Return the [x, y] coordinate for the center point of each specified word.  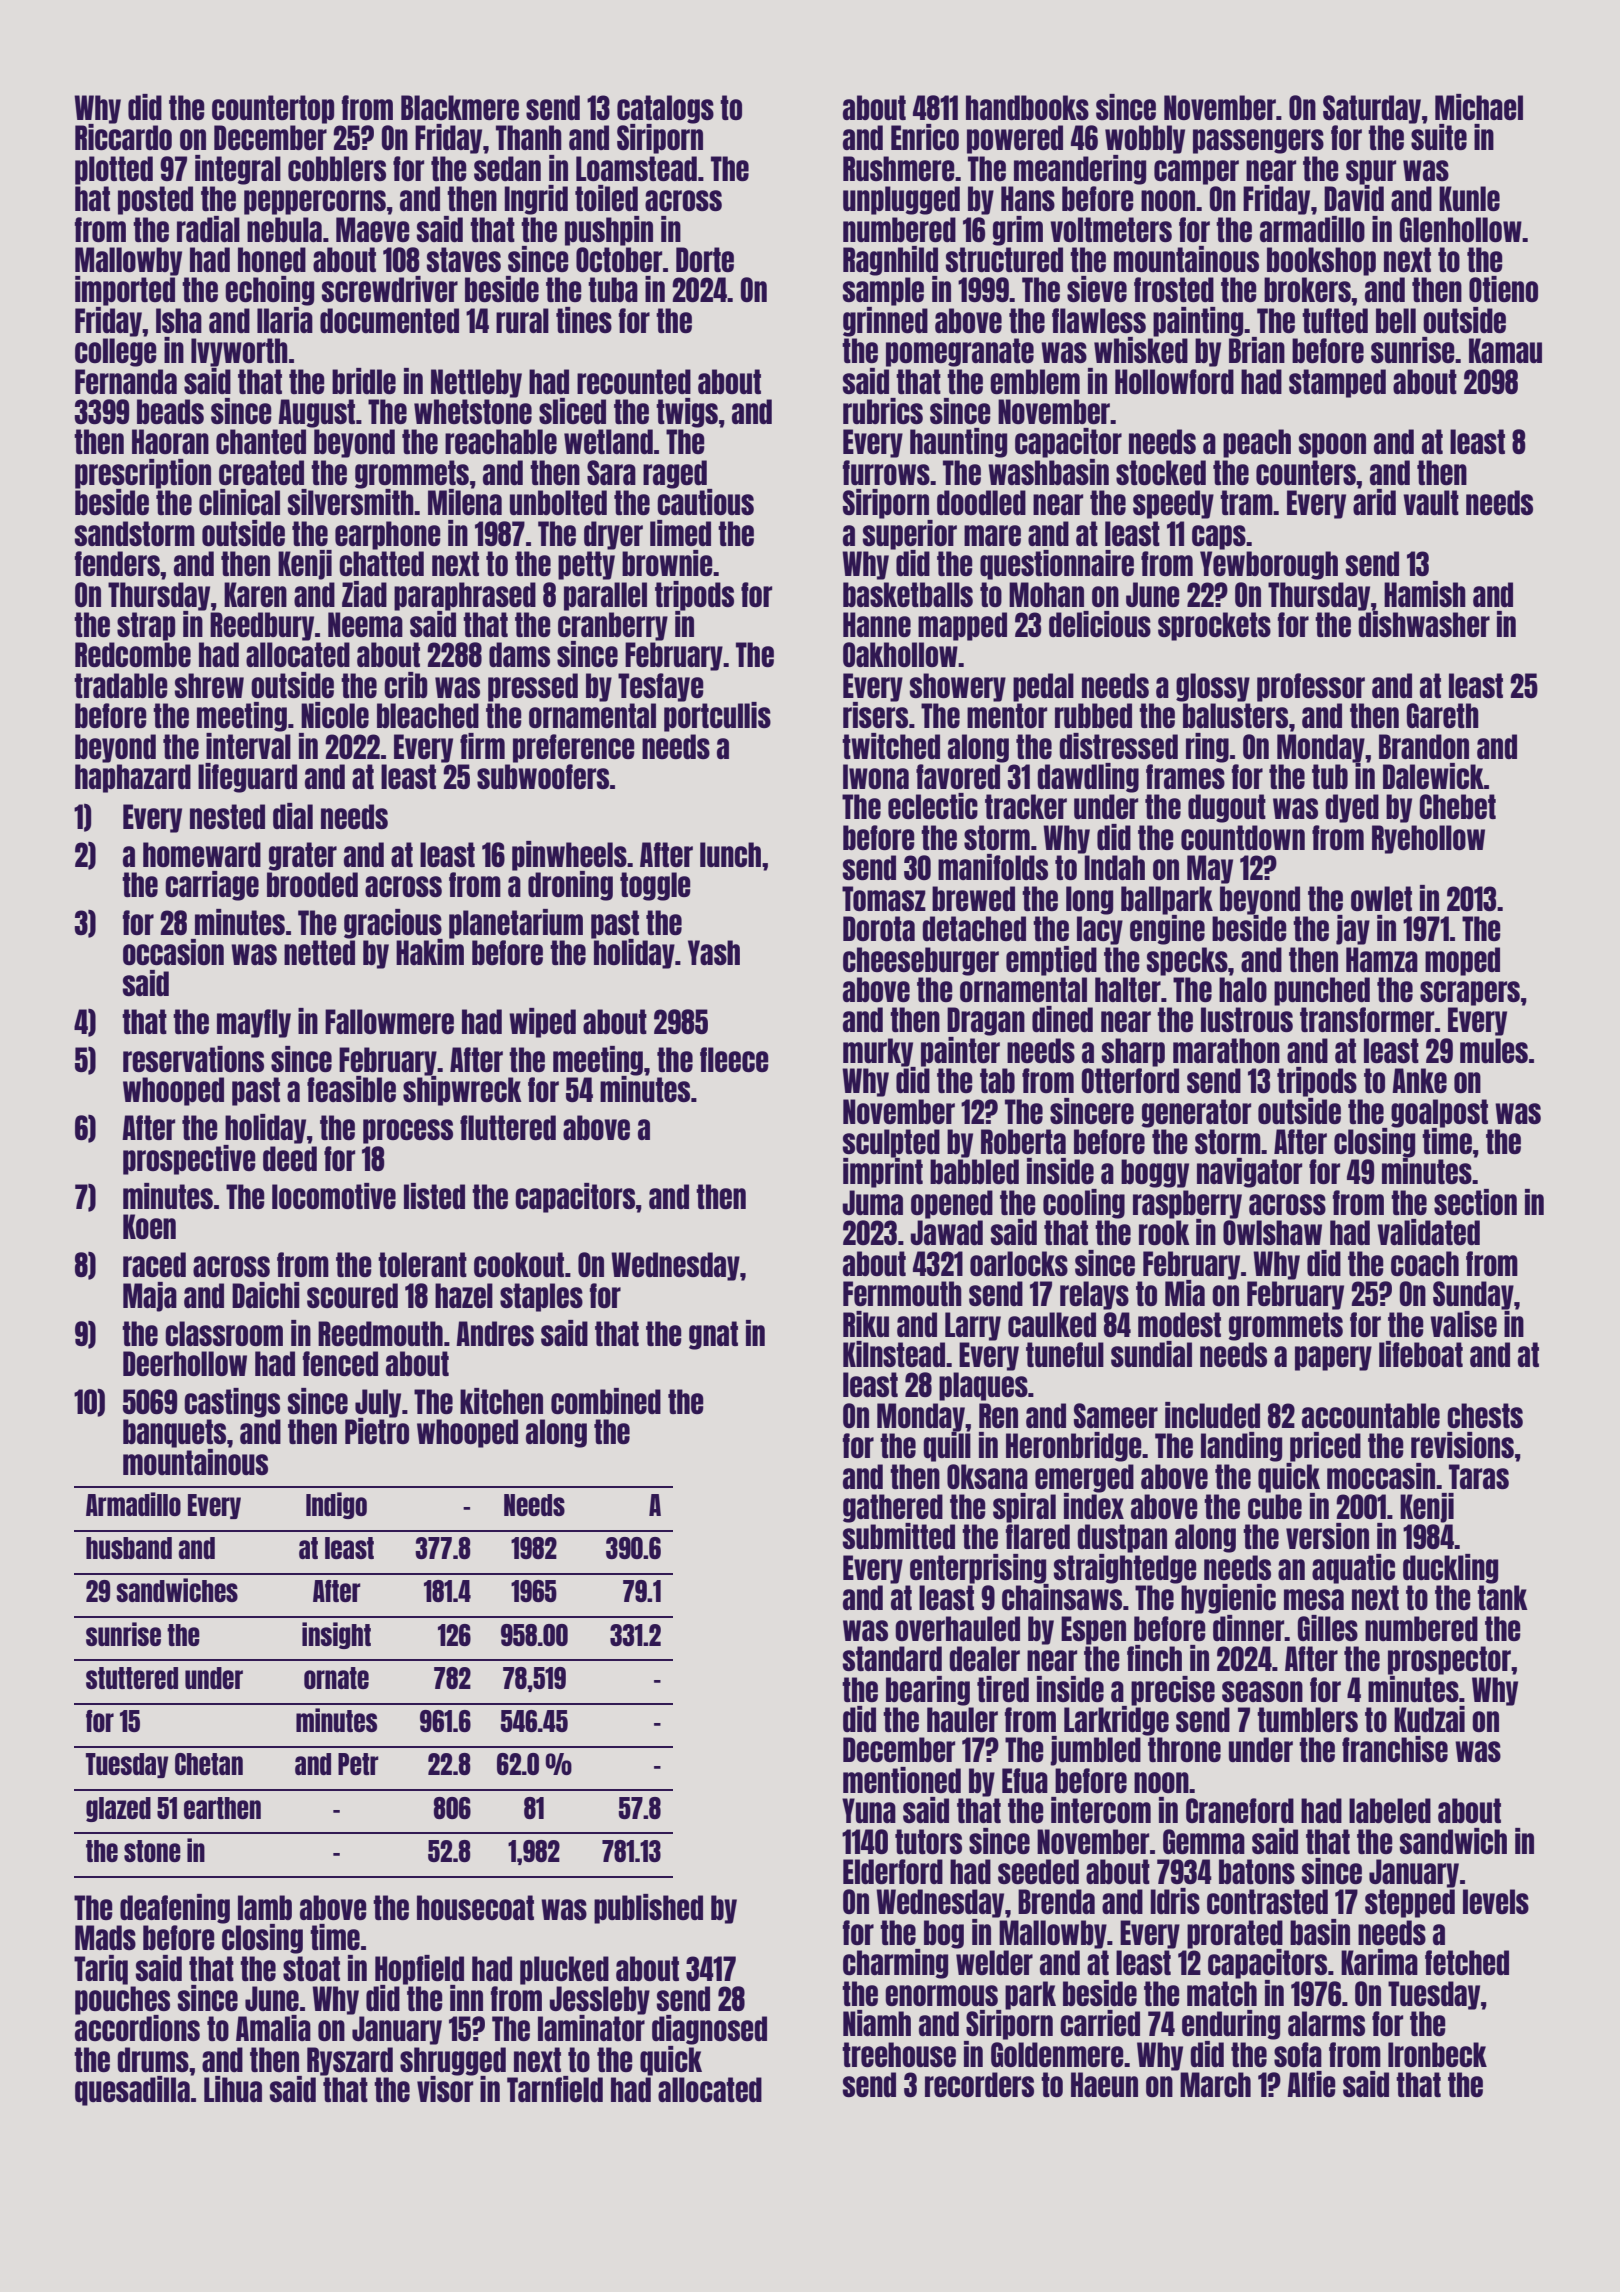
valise [1463, 1324]
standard [892, 1658]
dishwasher [1424, 624]
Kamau [1505, 350]
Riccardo [123, 137]
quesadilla [132, 2091]
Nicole [335, 715]
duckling [1450, 1569]
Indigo [336, 1505]
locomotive [334, 1196]
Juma [872, 1202]
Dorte [705, 259]
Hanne [877, 624]
